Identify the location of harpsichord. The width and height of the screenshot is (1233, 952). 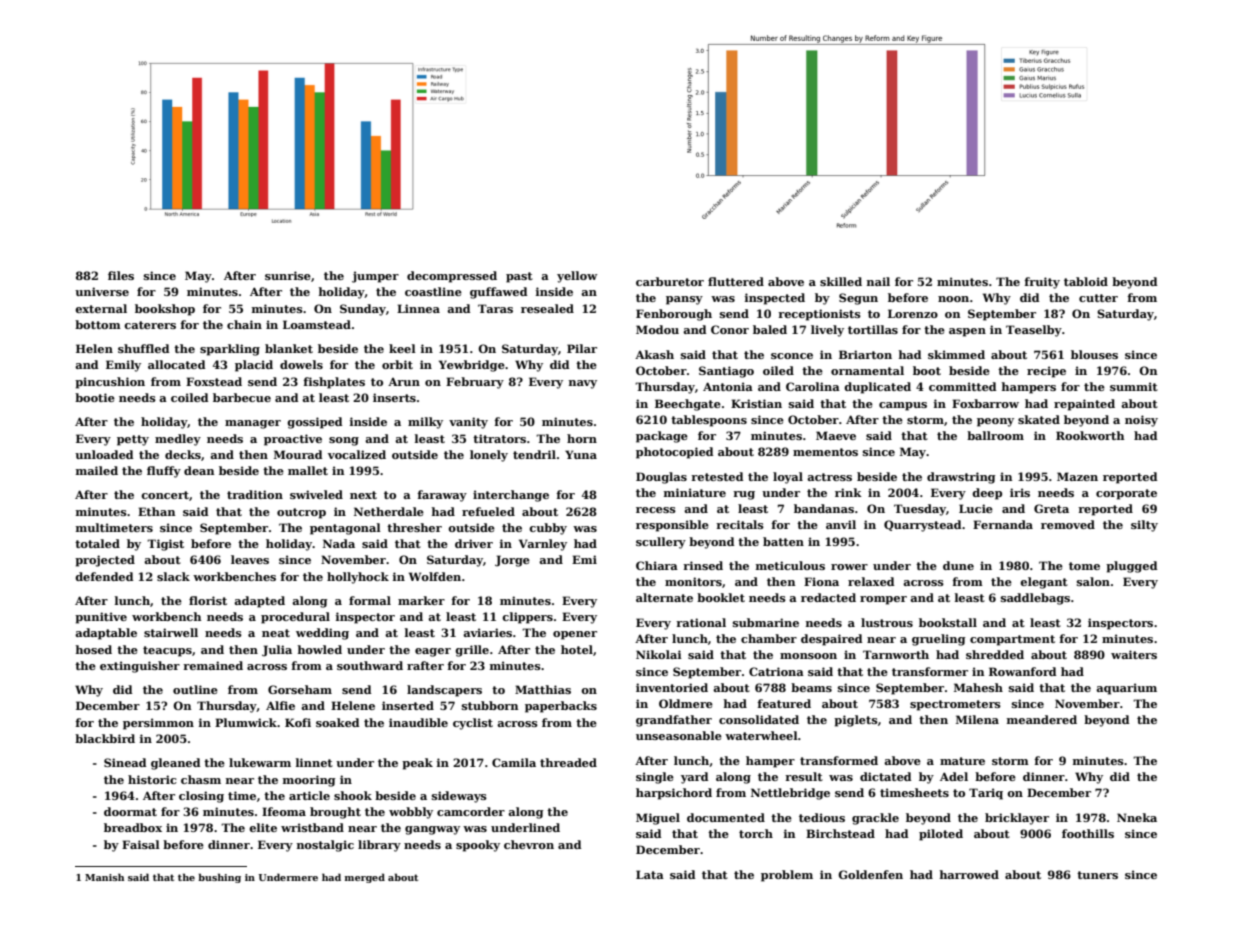
(674, 794).
